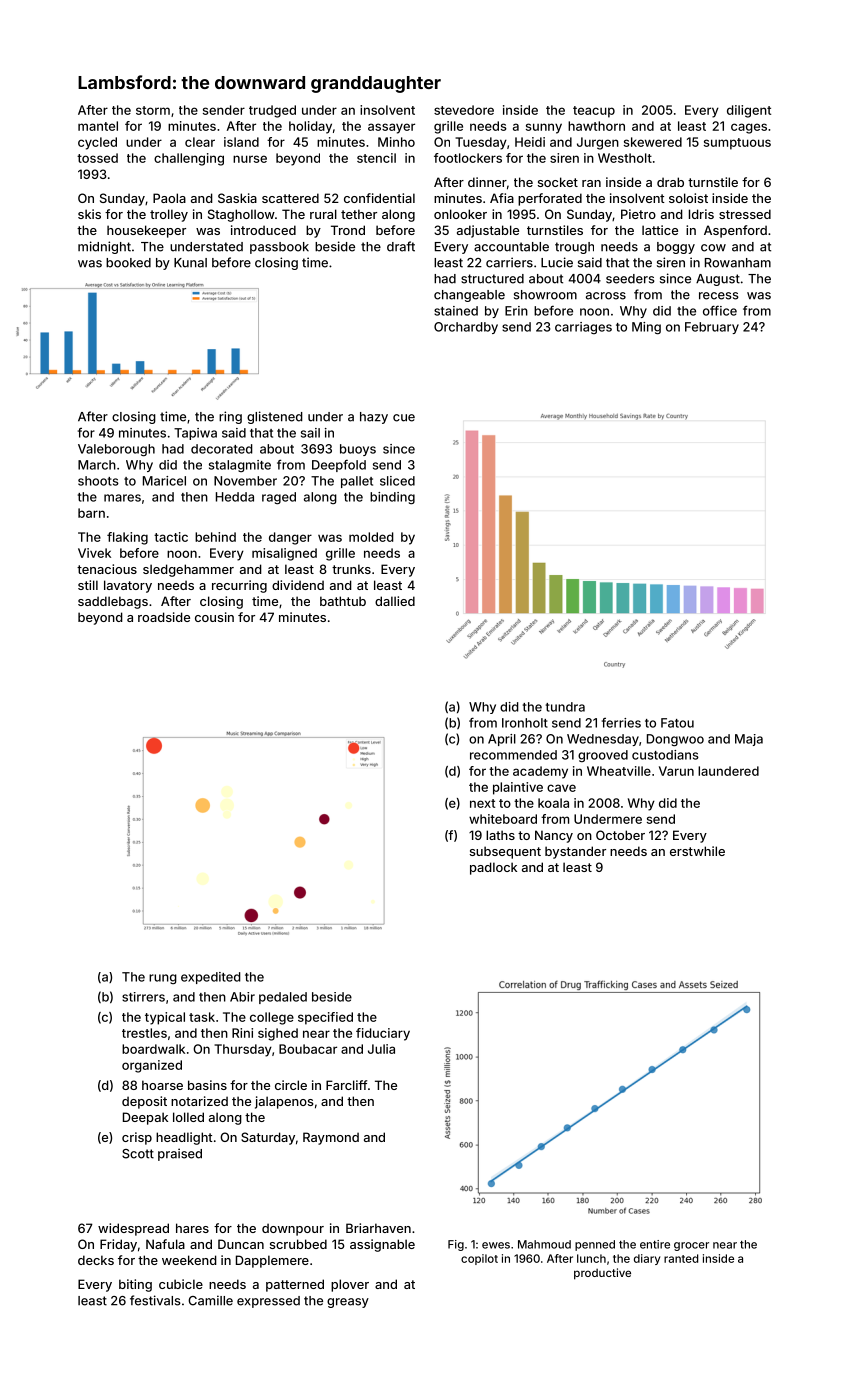  Describe the element at coordinates (544, 128) in the document. I see `sunny` at that location.
